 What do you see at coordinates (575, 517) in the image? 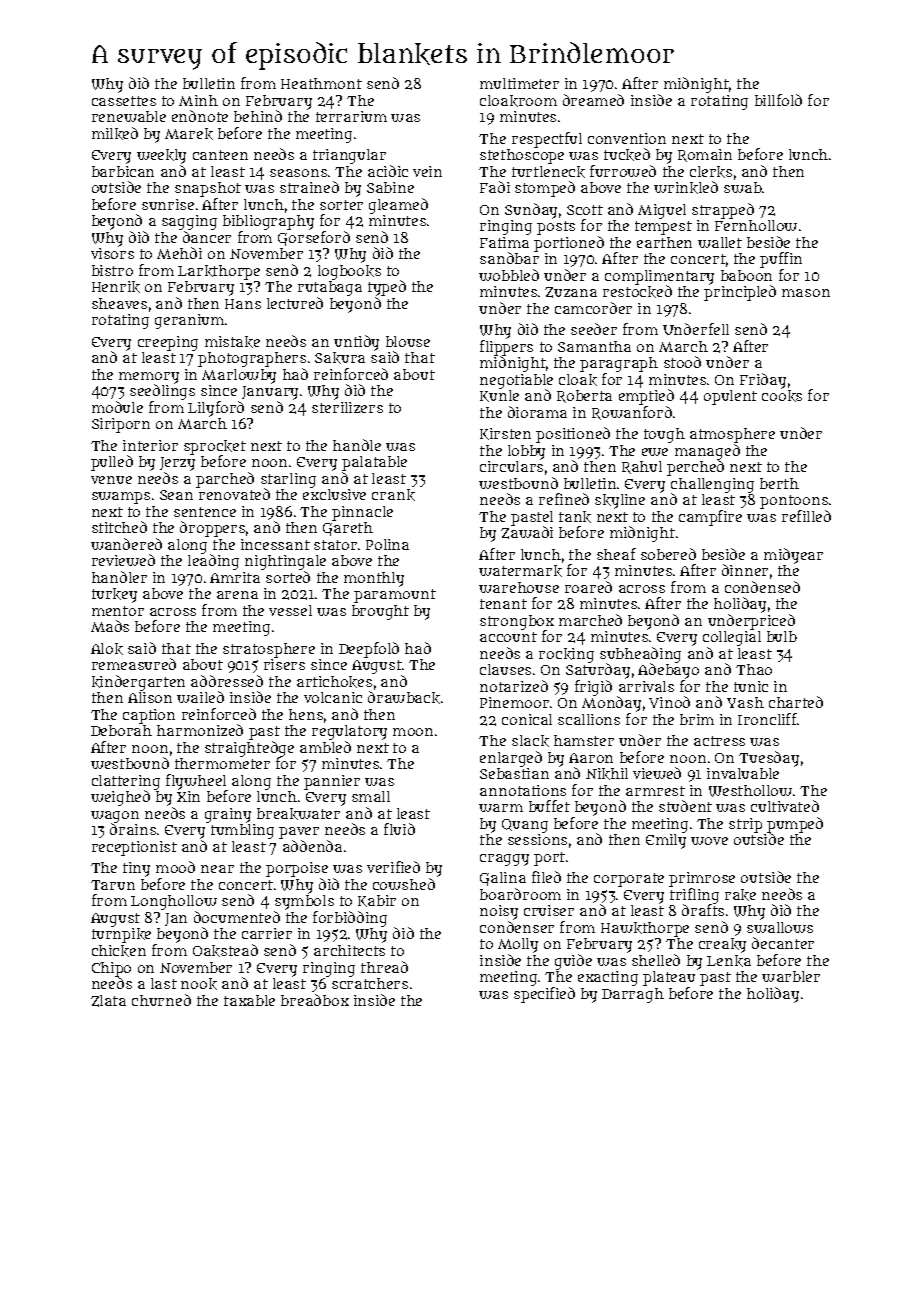
I see `tank` at bounding box center [575, 517].
